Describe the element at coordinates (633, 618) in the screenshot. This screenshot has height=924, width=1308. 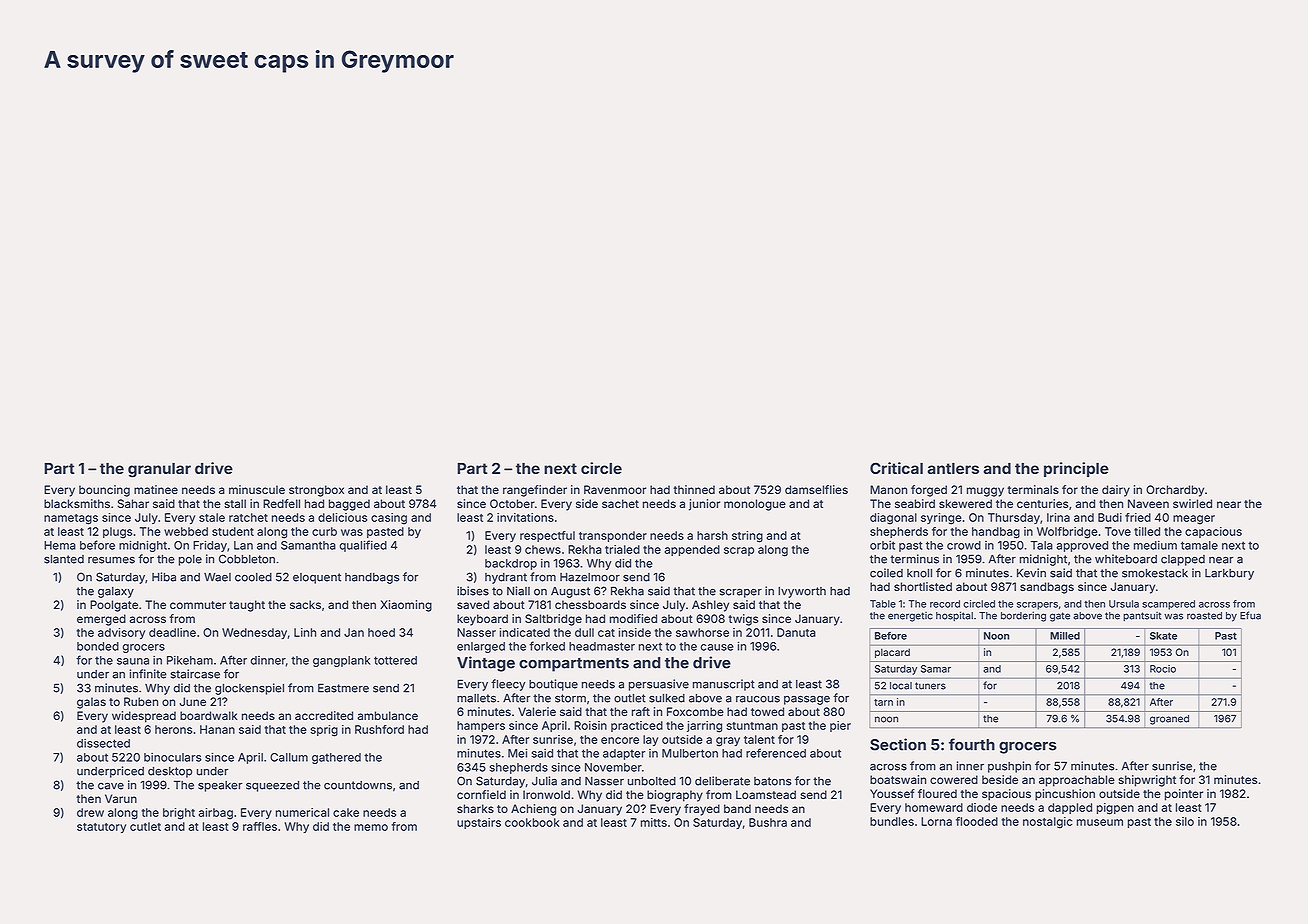
I see `modified` at that location.
